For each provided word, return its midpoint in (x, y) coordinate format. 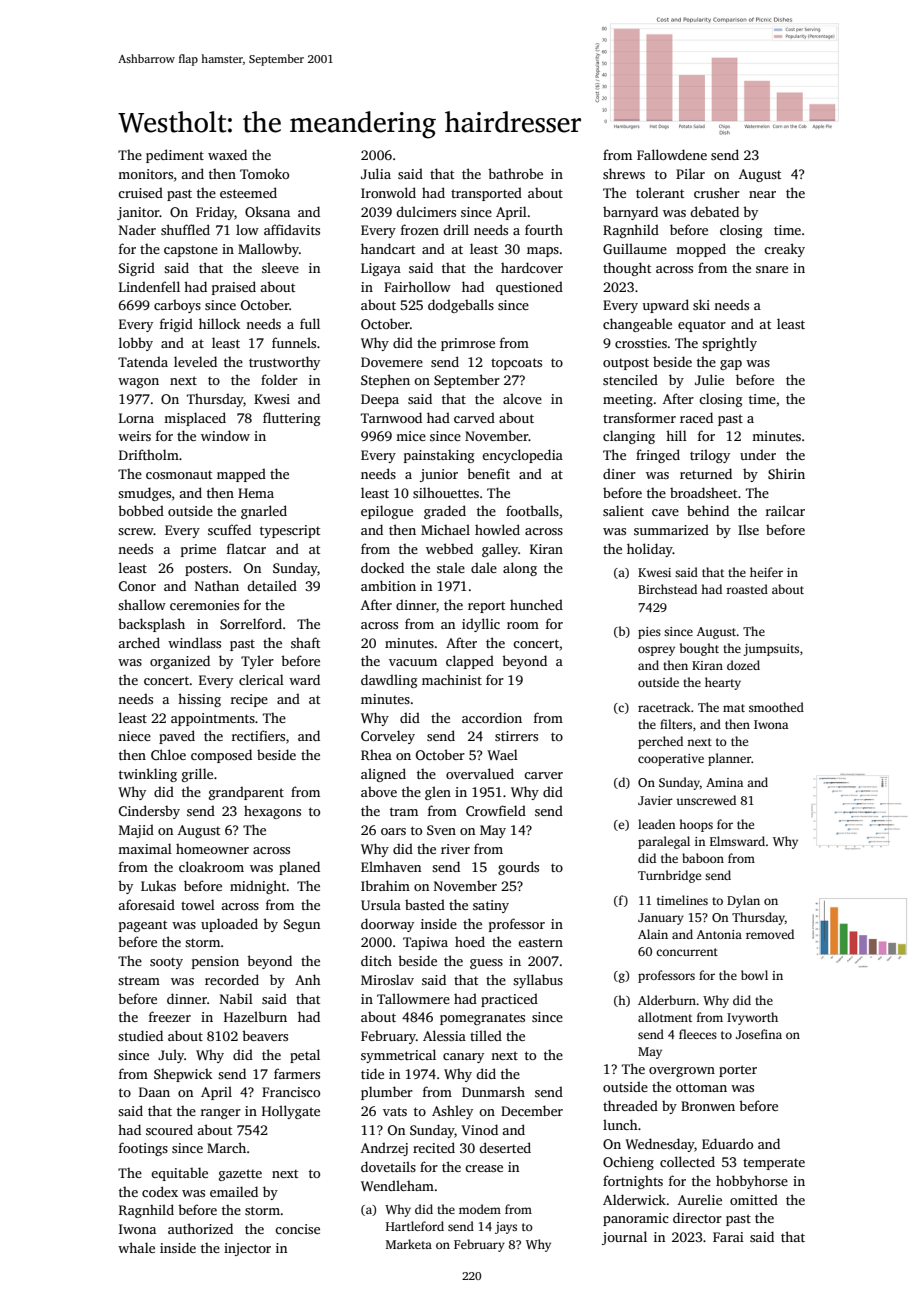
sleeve (280, 267)
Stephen (385, 381)
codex (160, 1191)
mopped (701, 250)
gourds (518, 868)
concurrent (687, 952)
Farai (728, 1237)
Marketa (409, 1244)
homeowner (212, 849)
